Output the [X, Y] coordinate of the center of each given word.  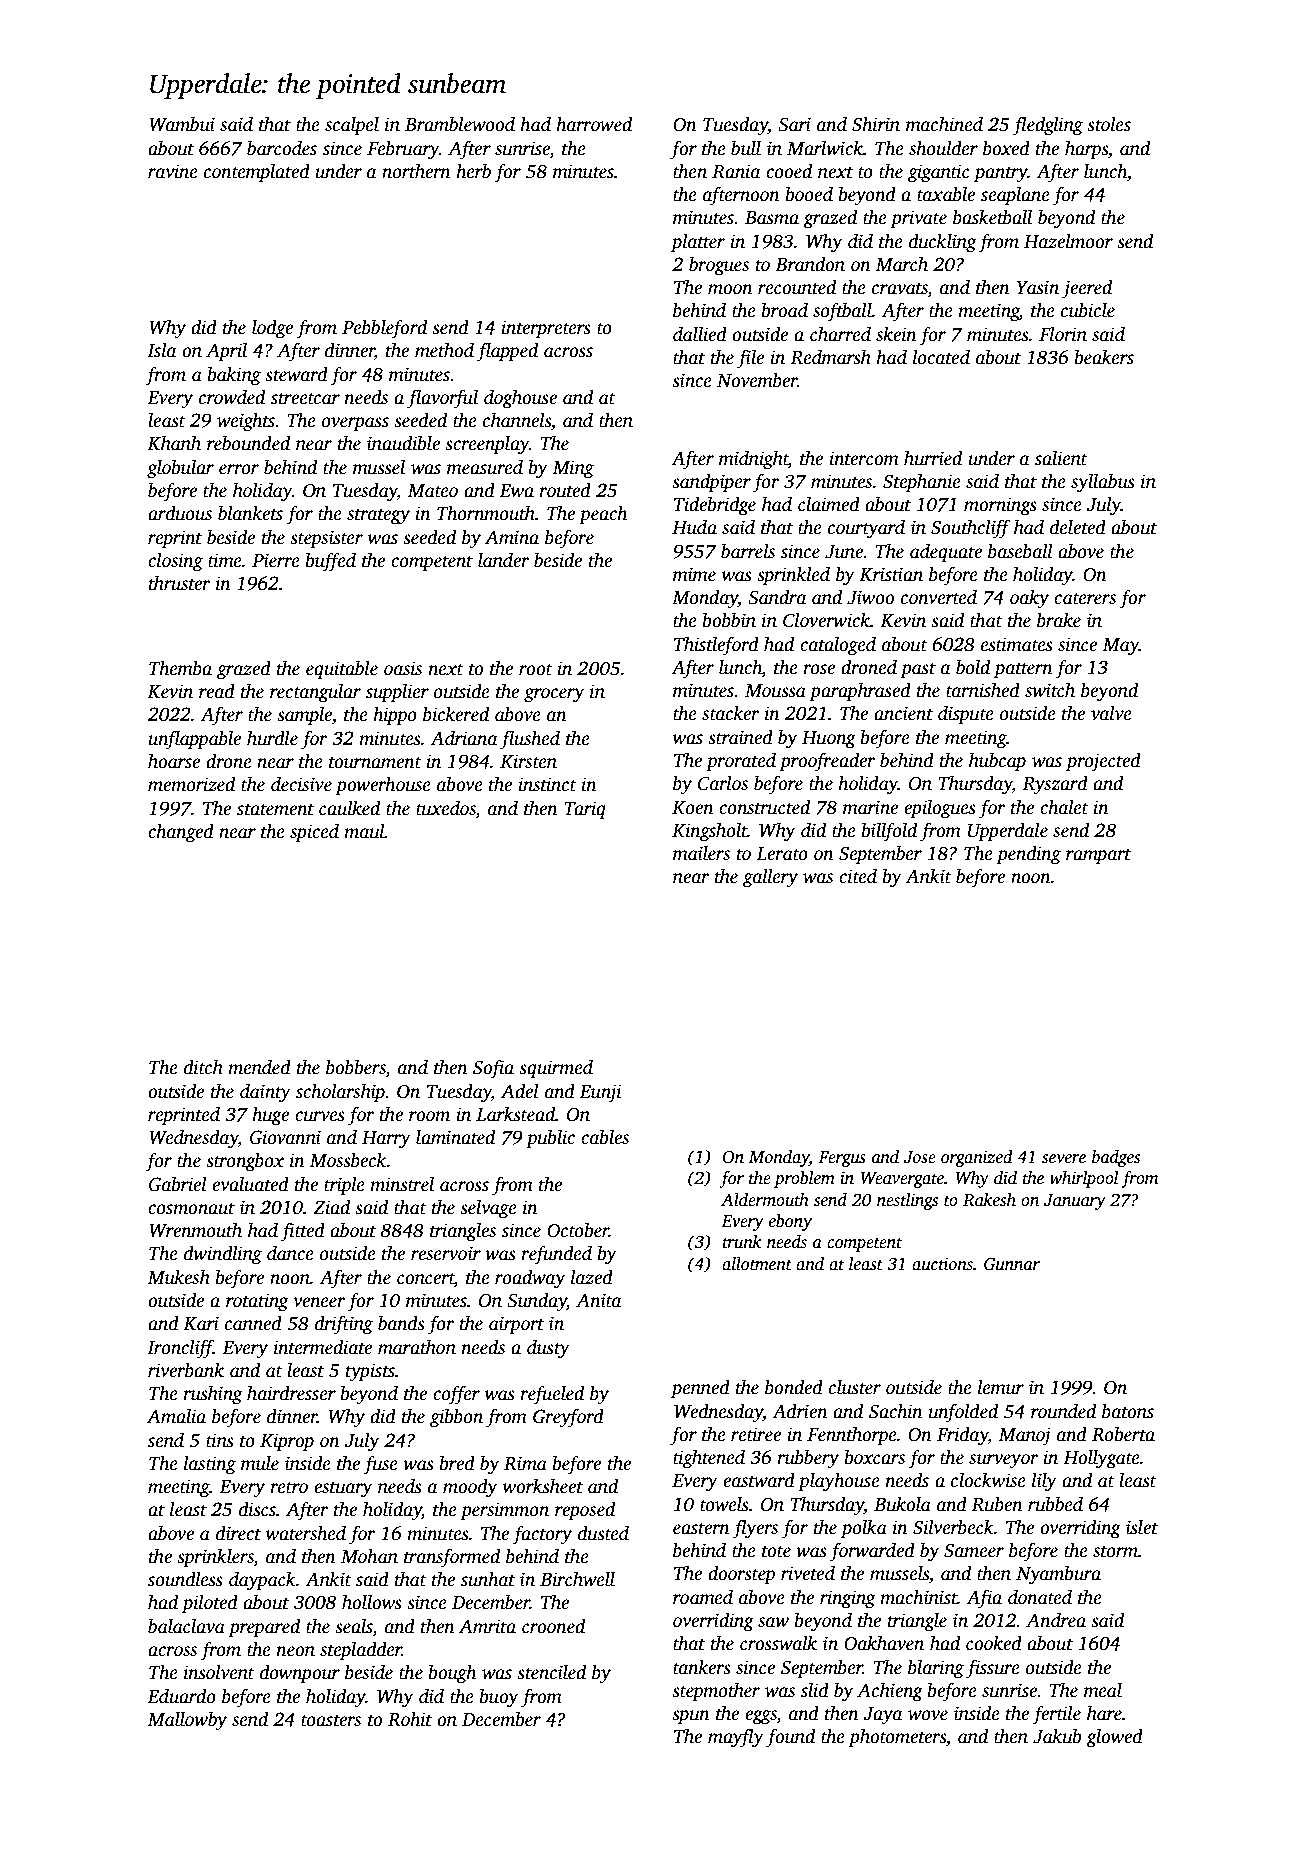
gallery [770, 878]
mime [694, 574]
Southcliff [970, 529]
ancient [903, 713]
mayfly [736, 1738]
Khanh [174, 443]
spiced [314, 833]
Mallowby [187, 1721]
